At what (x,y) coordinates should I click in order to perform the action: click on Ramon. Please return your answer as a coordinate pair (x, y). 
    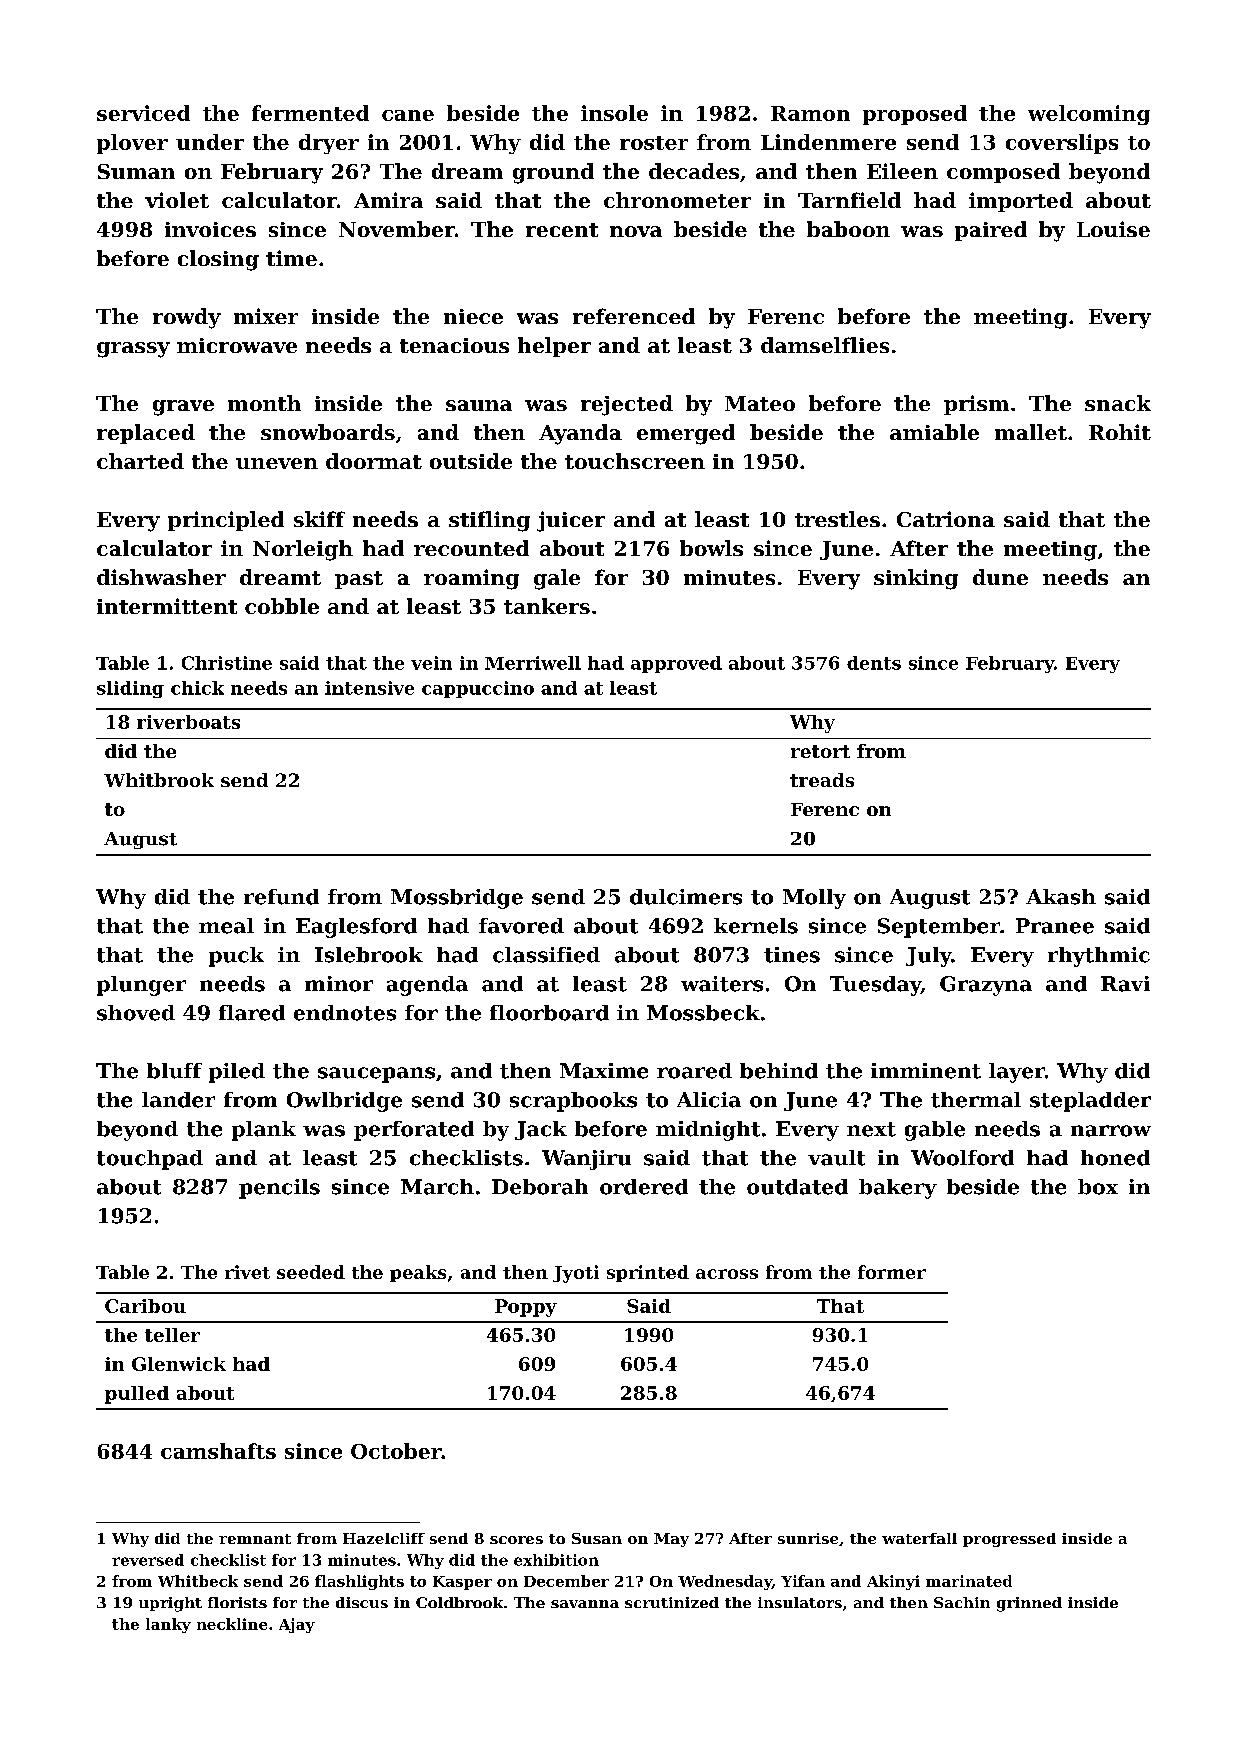
    Looking at the image, I should click on (810, 113).
